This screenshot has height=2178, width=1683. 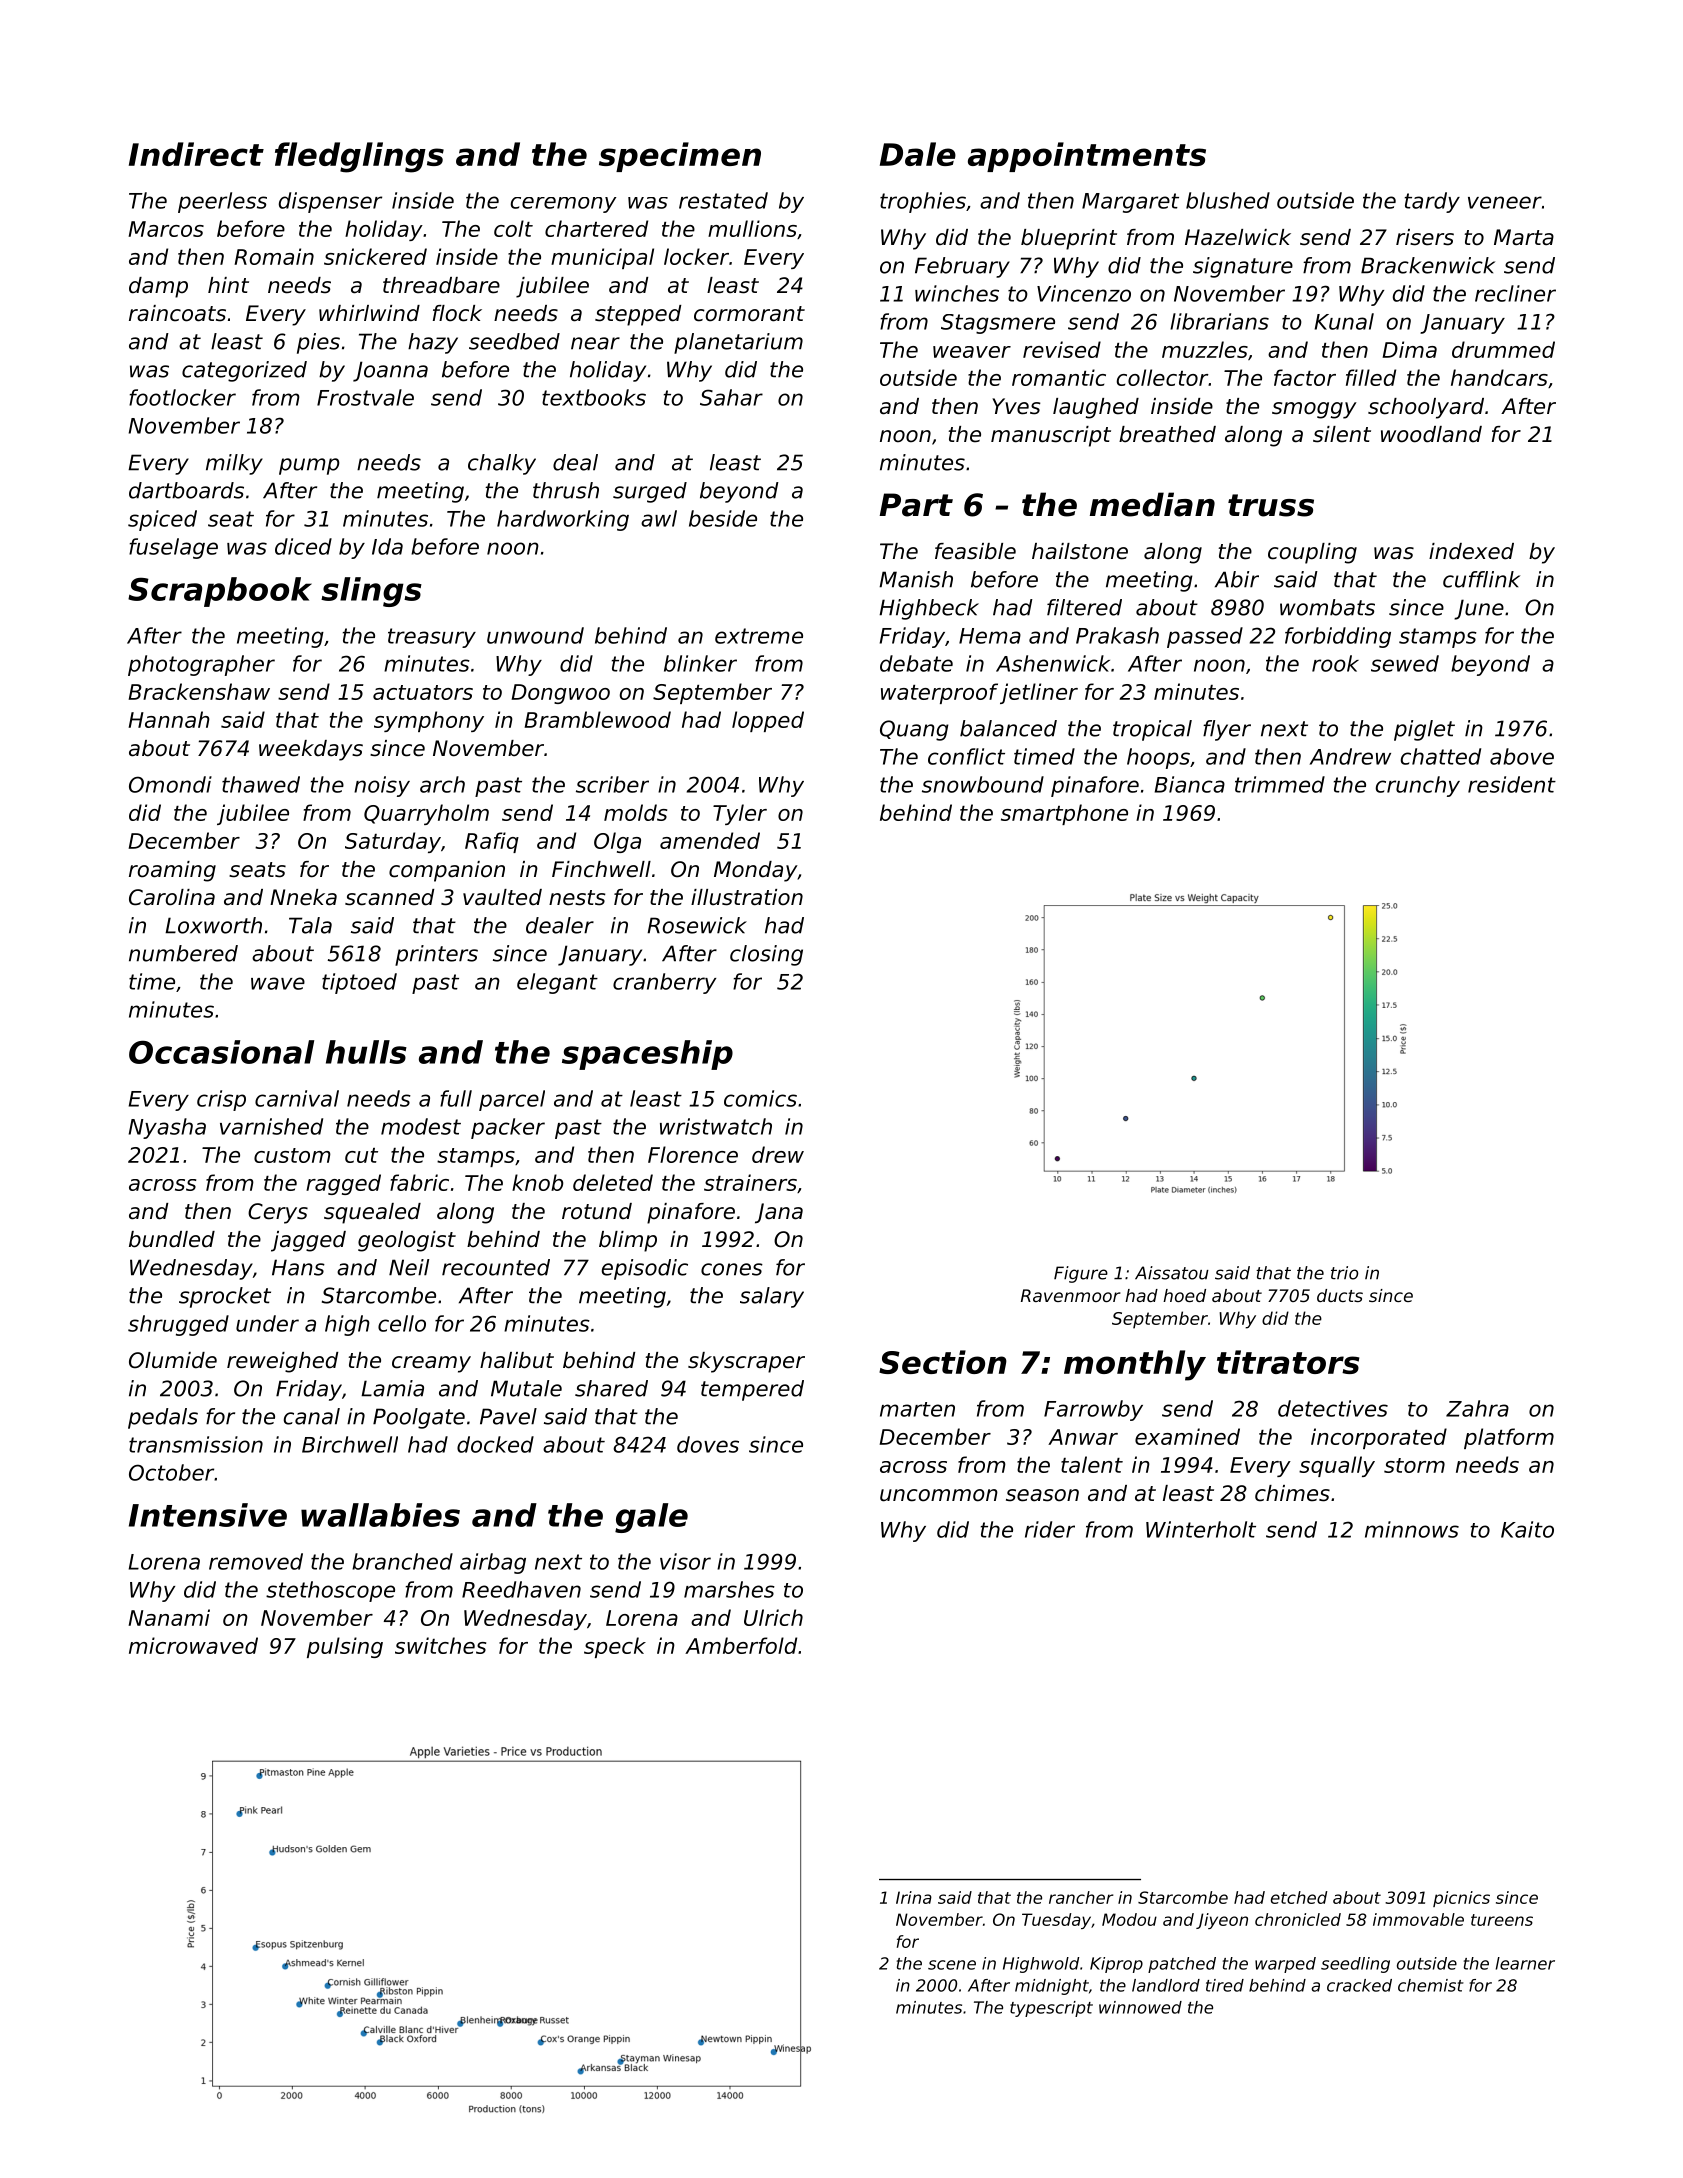 I want to click on Ulrich, so click(x=773, y=1617).
